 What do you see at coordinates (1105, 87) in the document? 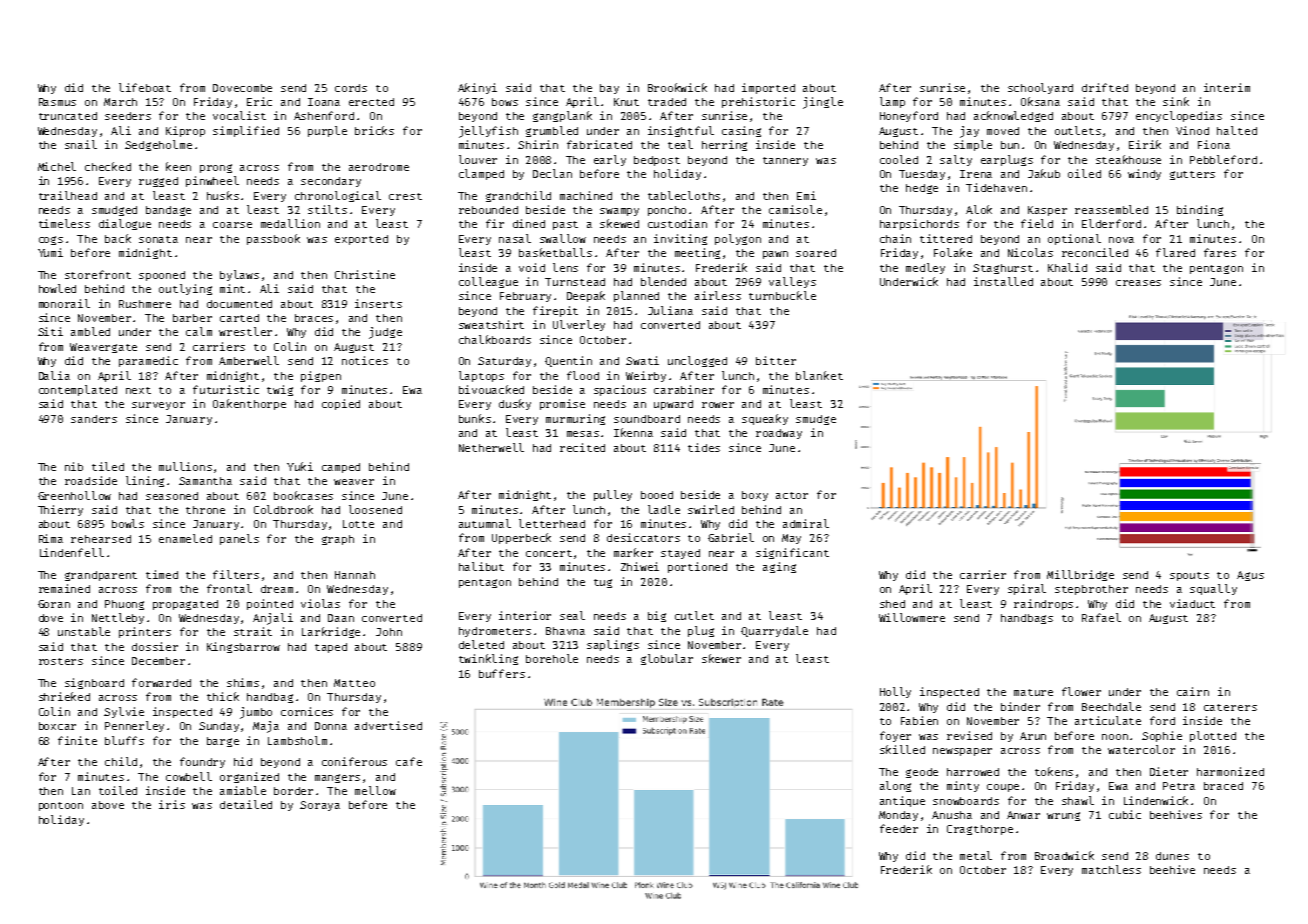
I see `drifted` at bounding box center [1105, 87].
